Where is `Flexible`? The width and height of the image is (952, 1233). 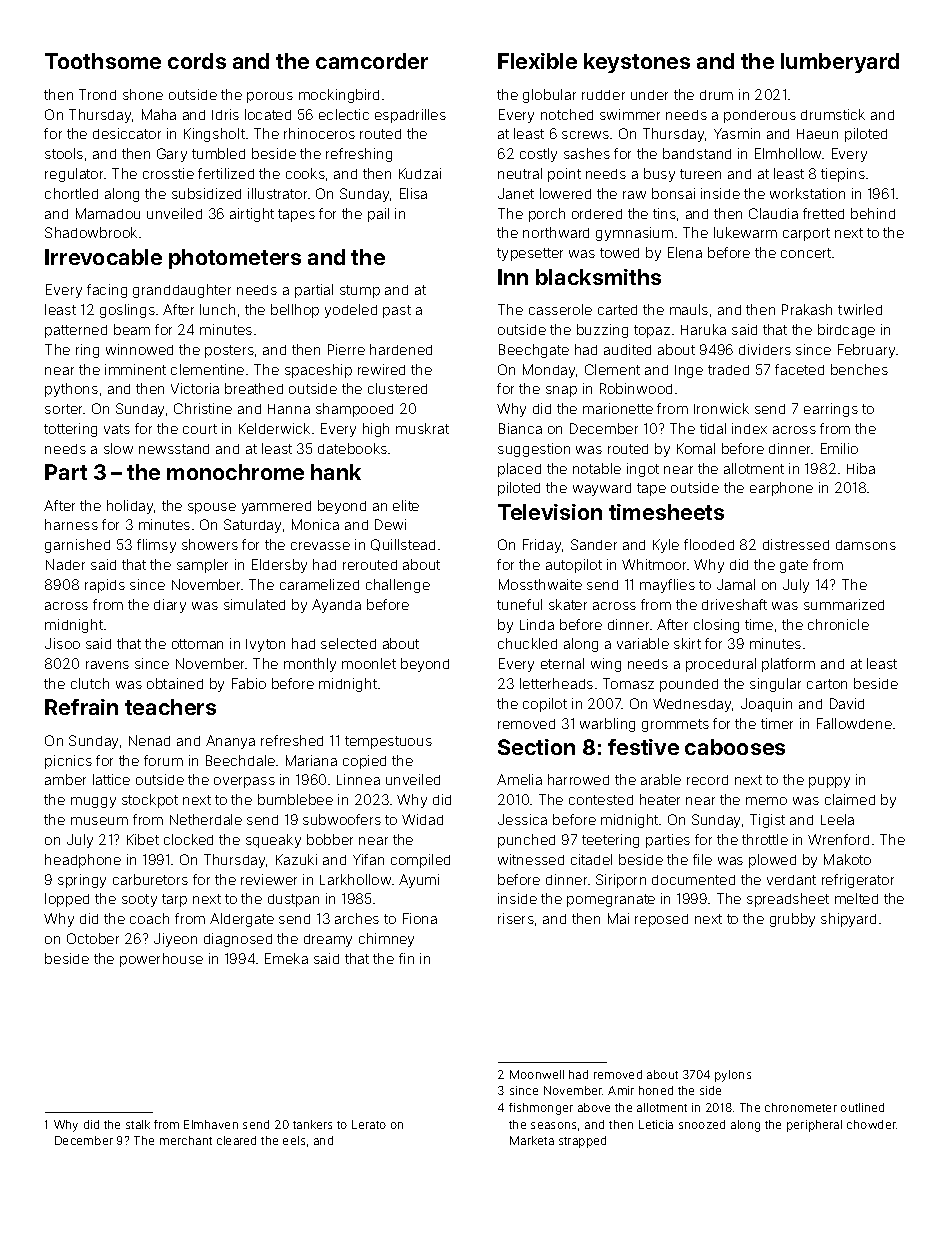 Flexible is located at coordinates (537, 61).
